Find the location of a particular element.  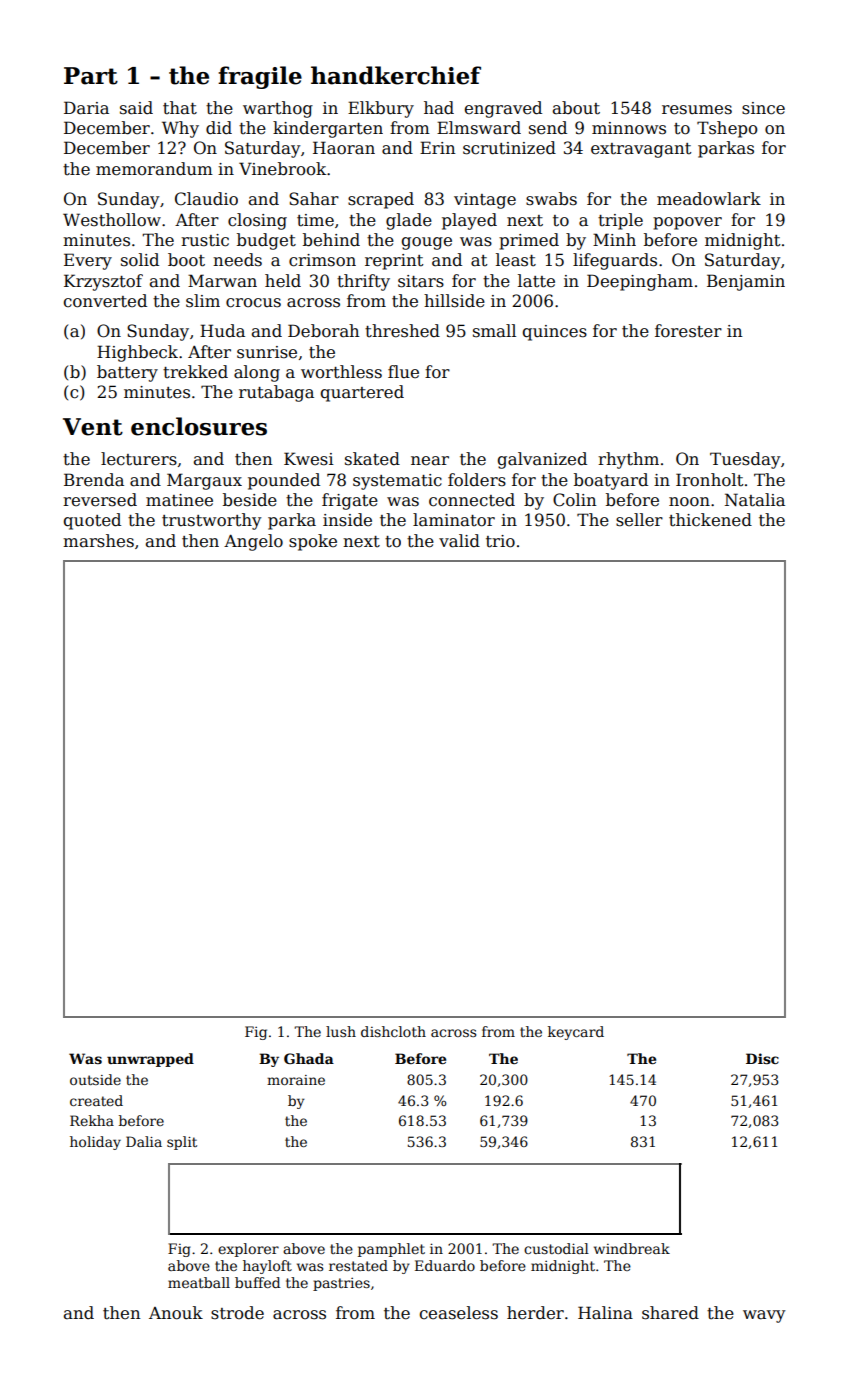

time is located at coordinates (315, 220).
